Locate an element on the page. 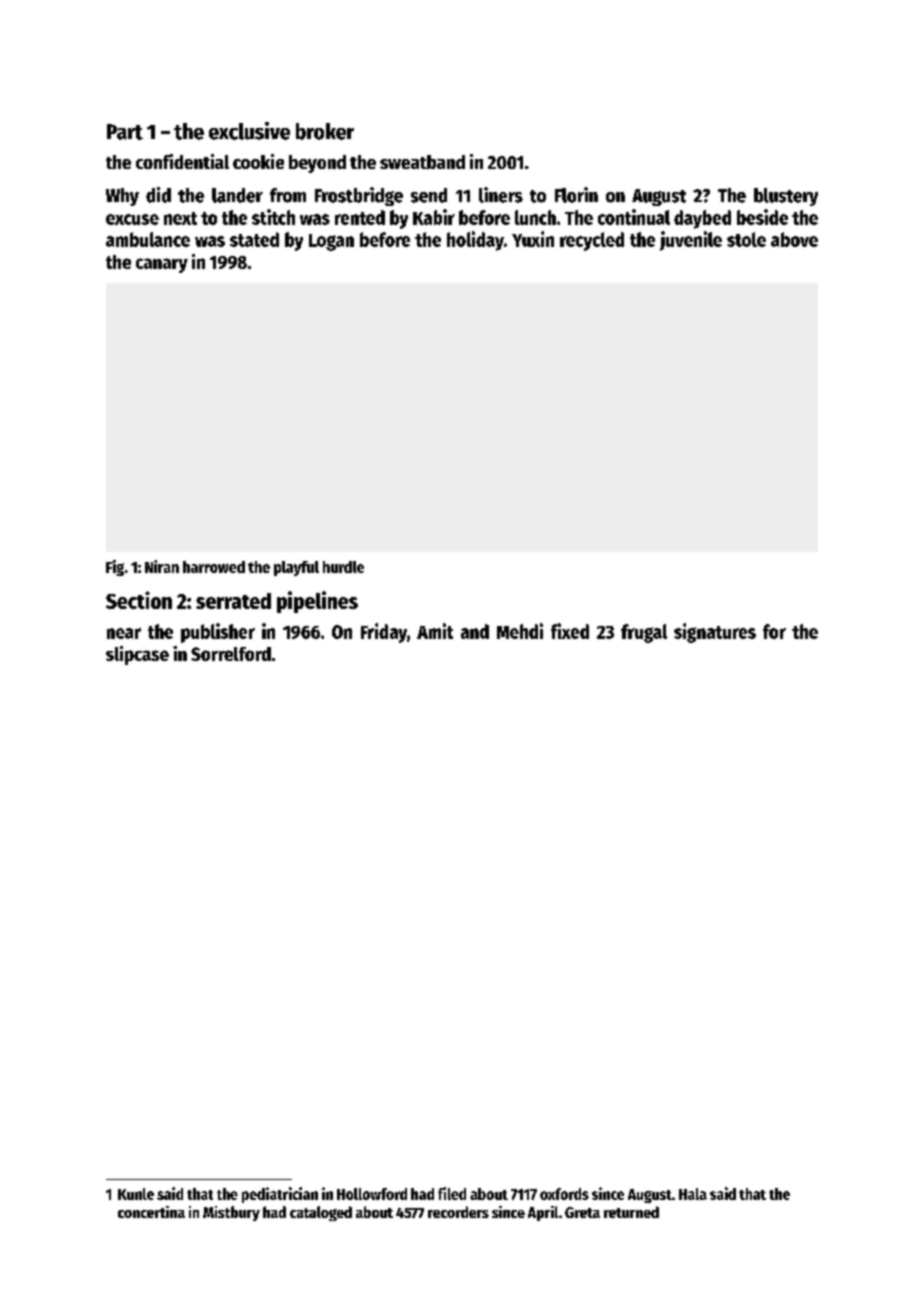 This image has height=1308, width=924. Mistbury is located at coordinates (231, 1213).
